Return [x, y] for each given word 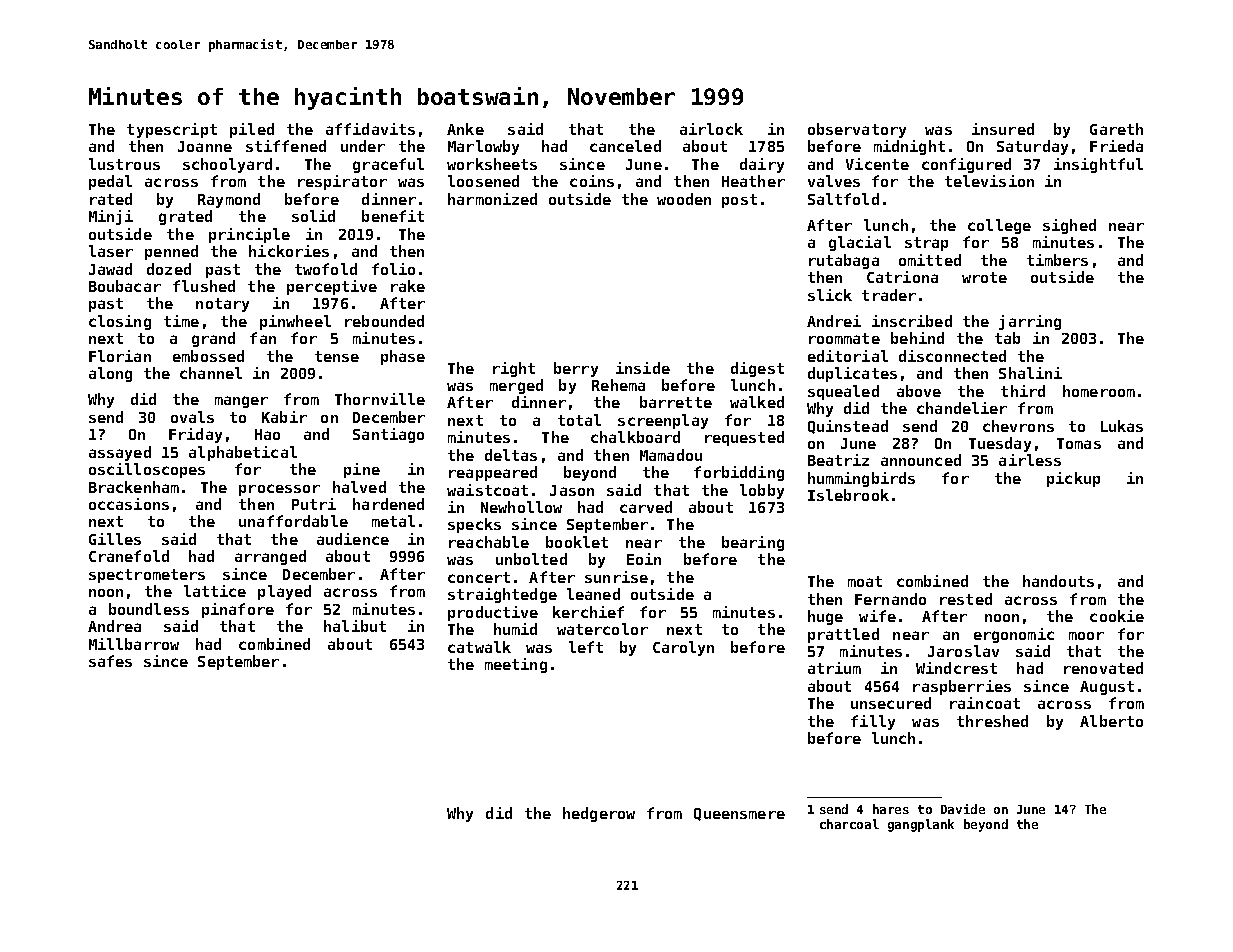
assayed [120, 453]
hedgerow [599, 814]
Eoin [644, 559]
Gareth [1116, 129]
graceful [388, 165]
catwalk [479, 647]
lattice [215, 591]
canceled [625, 146]
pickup [1073, 479]
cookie [1117, 616]
